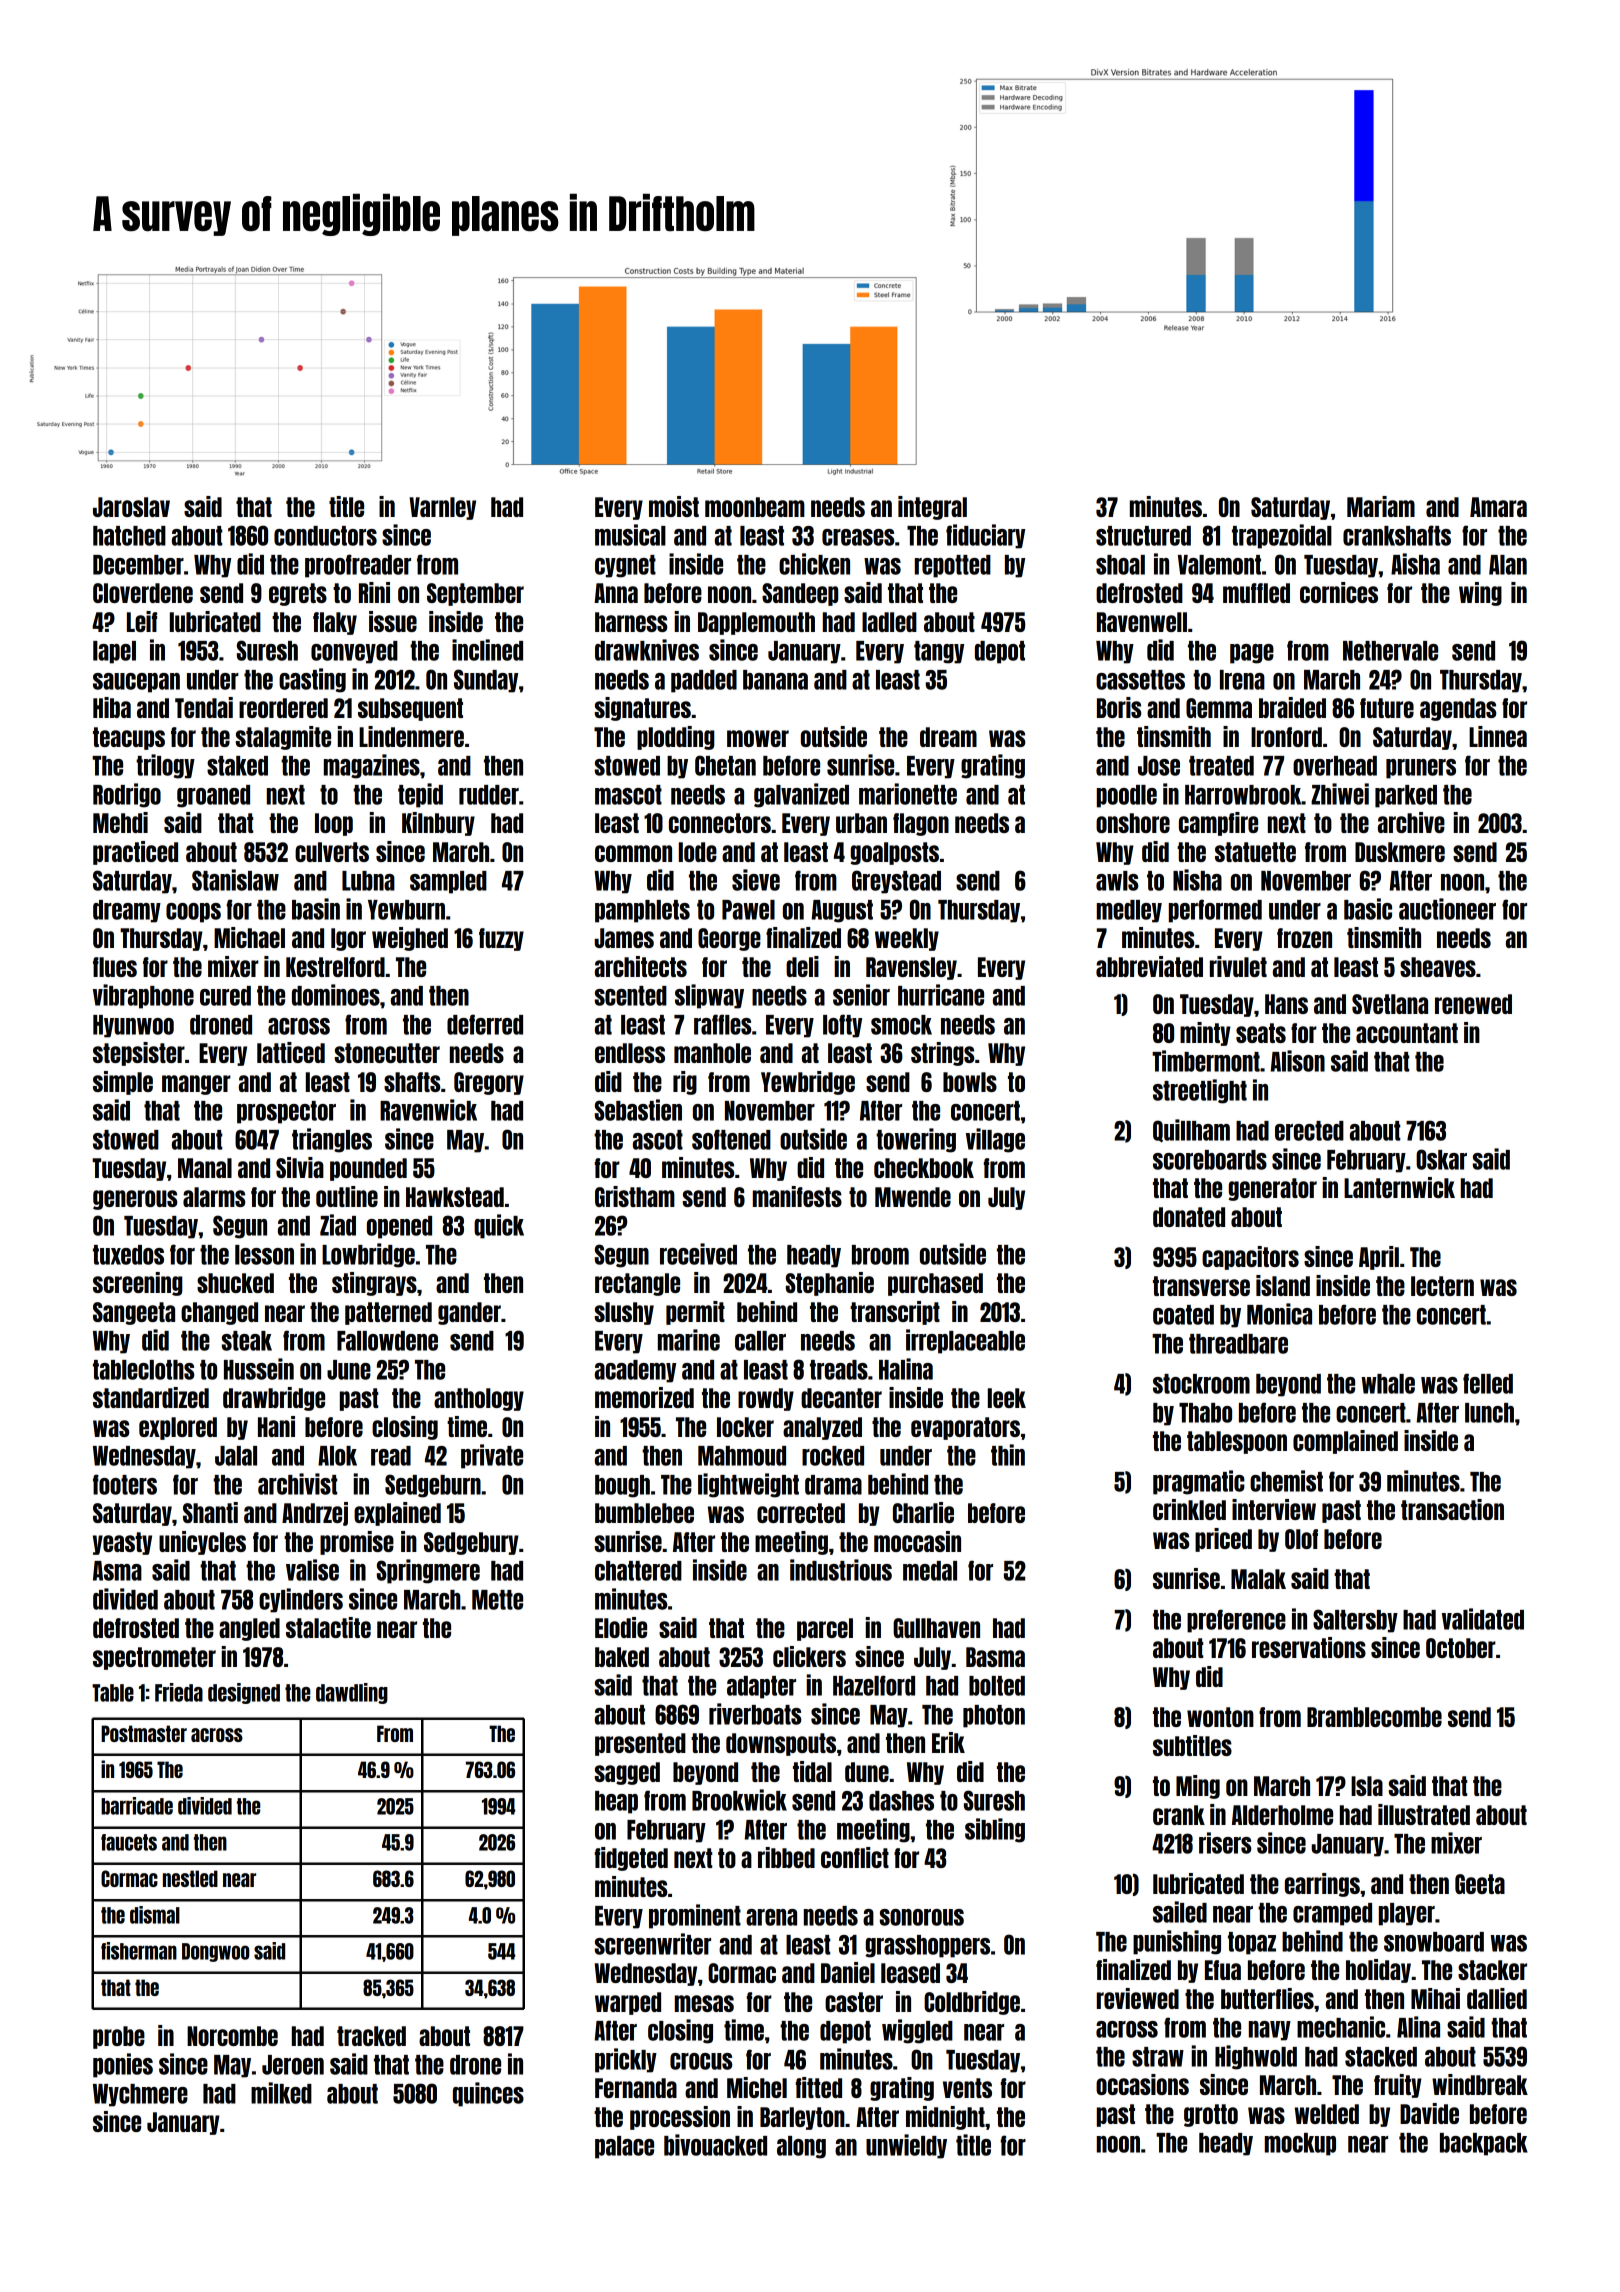 Image resolution: width=1620 pixels, height=2292 pixels. What do you see at coordinates (125, 1484) in the screenshot?
I see `footers` at bounding box center [125, 1484].
